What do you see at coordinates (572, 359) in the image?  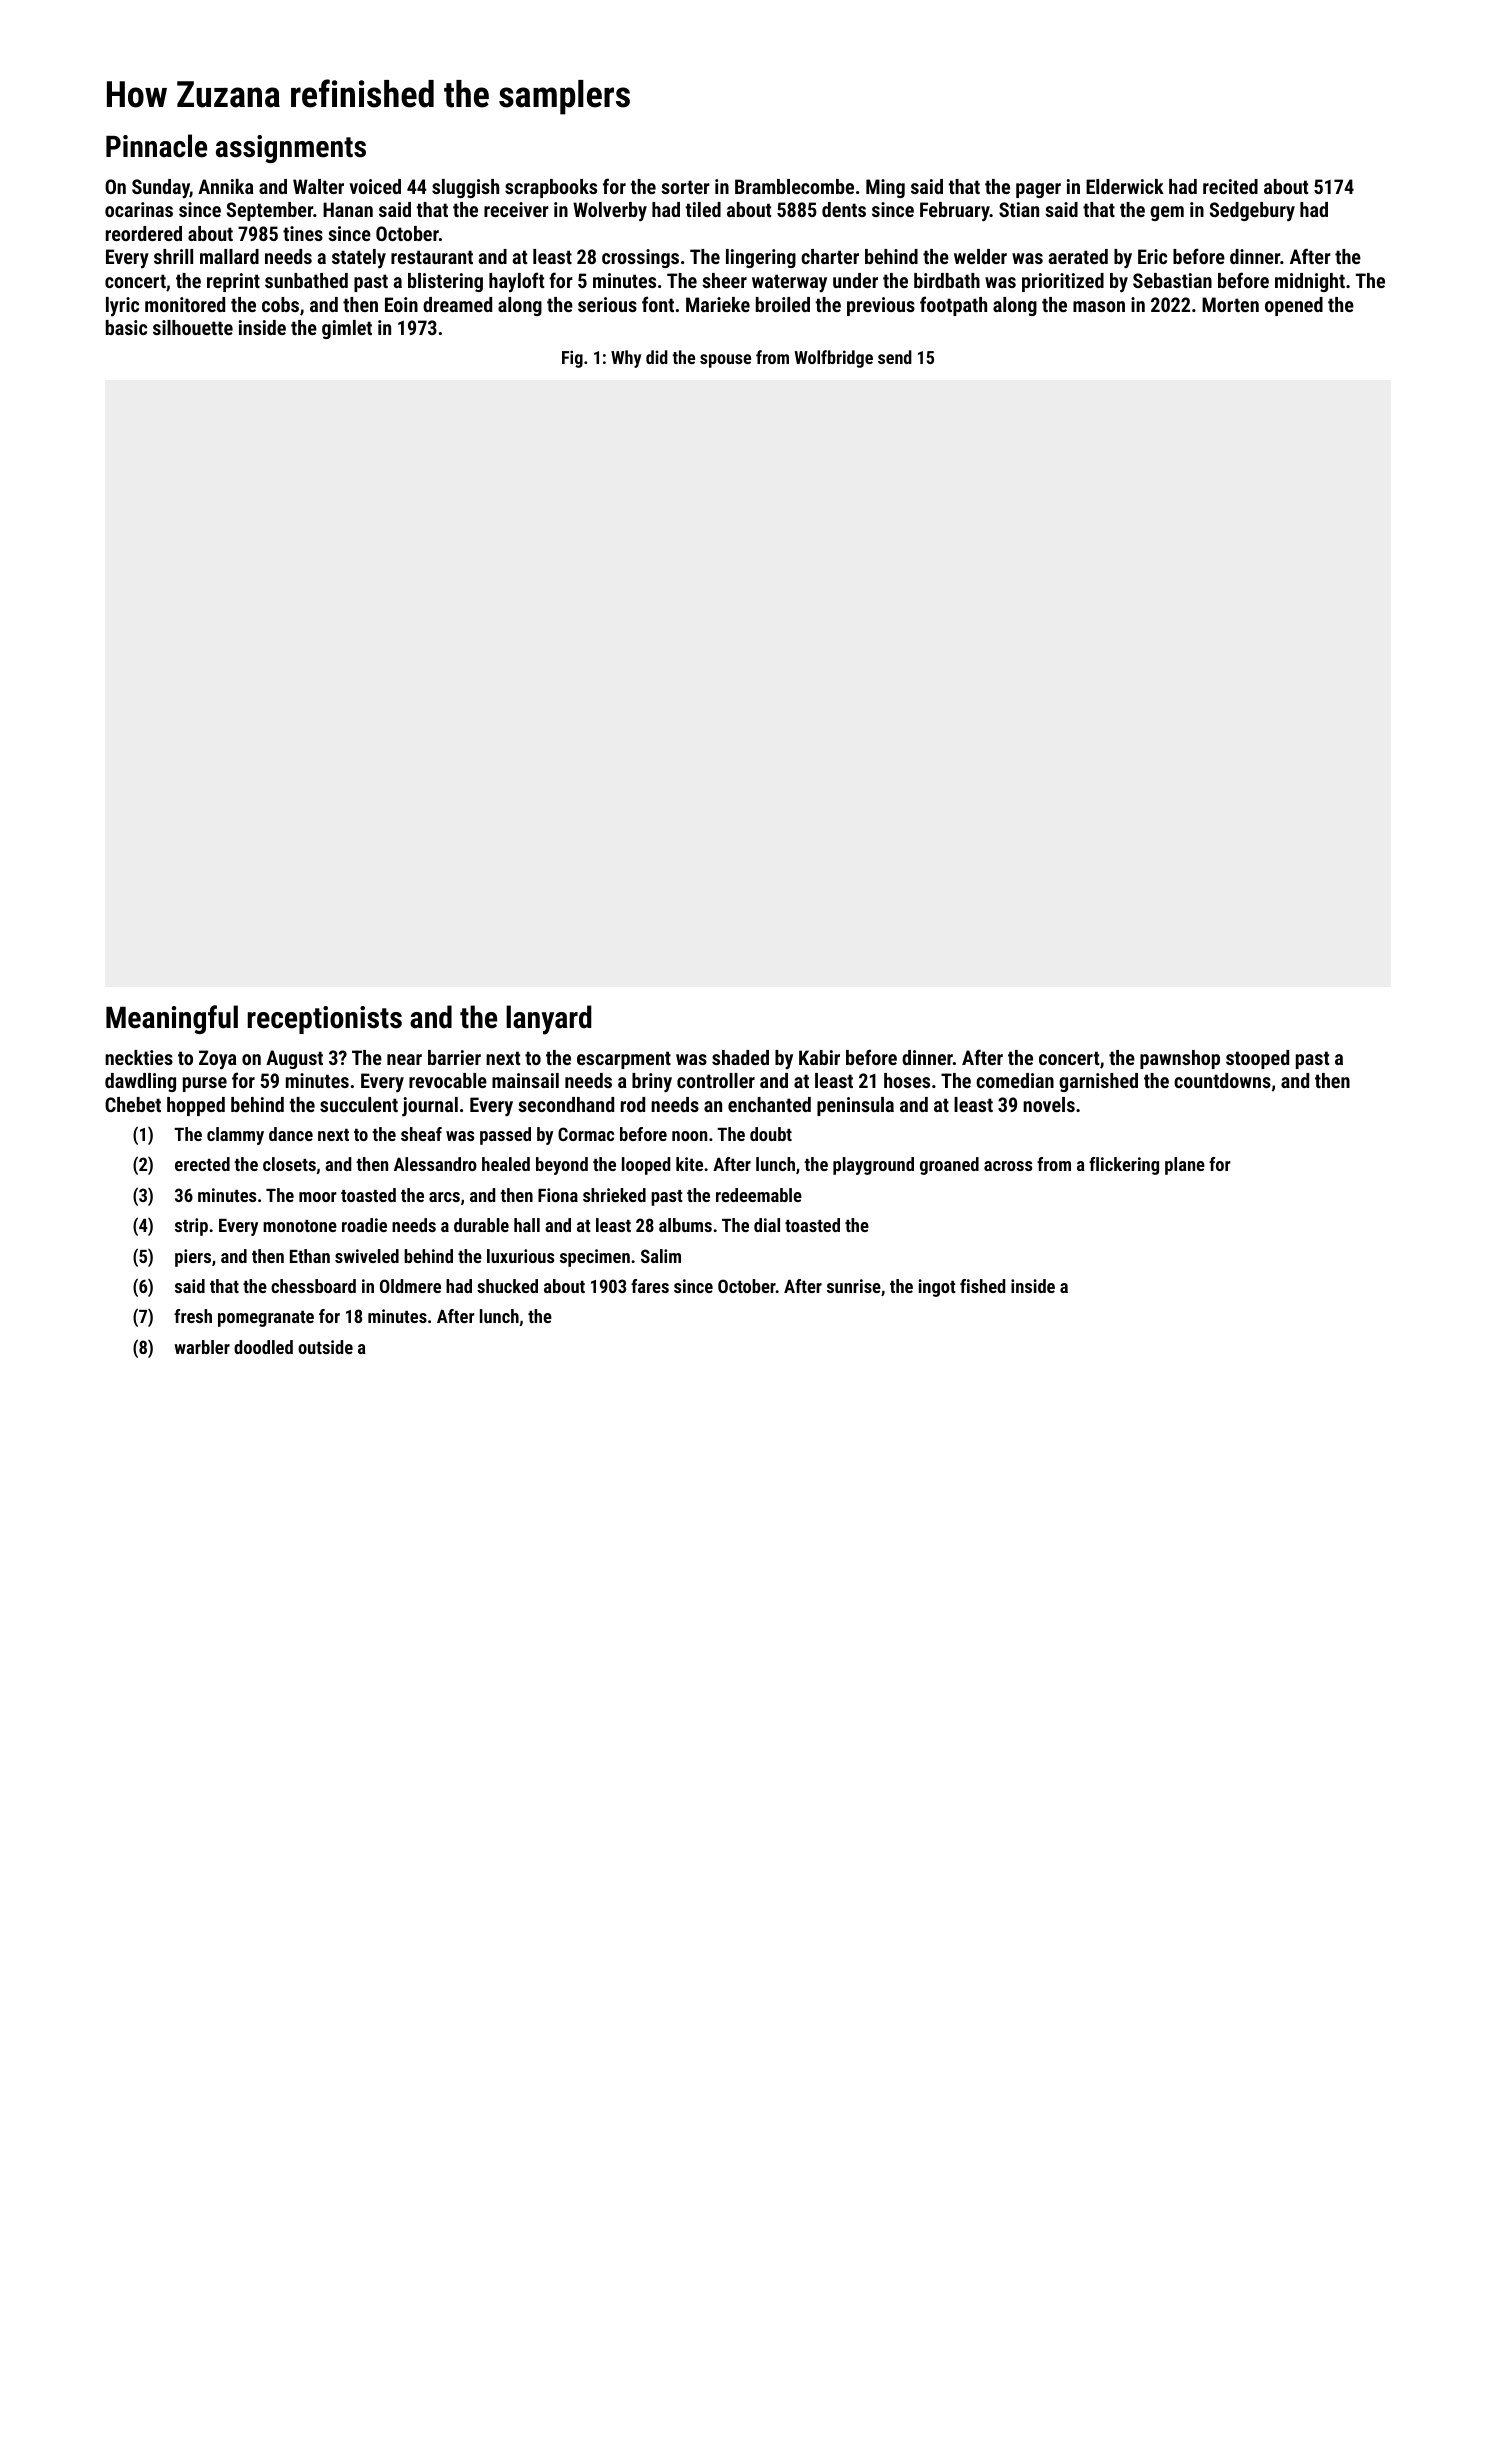 I see `Fig` at bounding box center [572, 359].
